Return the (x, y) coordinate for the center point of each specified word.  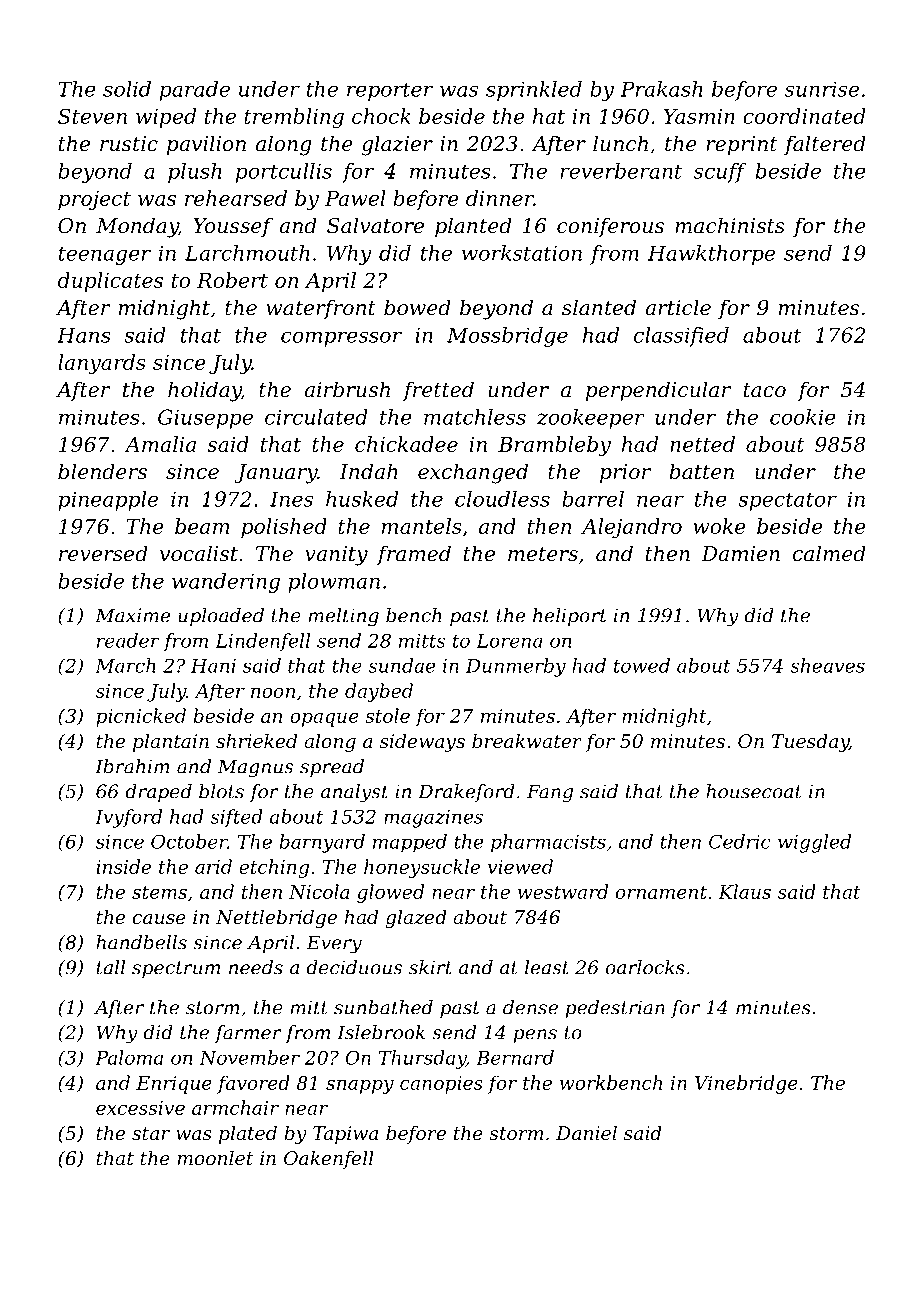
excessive (140, 1108)
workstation (522, 253)
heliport (570, 617)
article (678, 307)
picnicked (141, 717)
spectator (787, 501)
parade (195, 91)
